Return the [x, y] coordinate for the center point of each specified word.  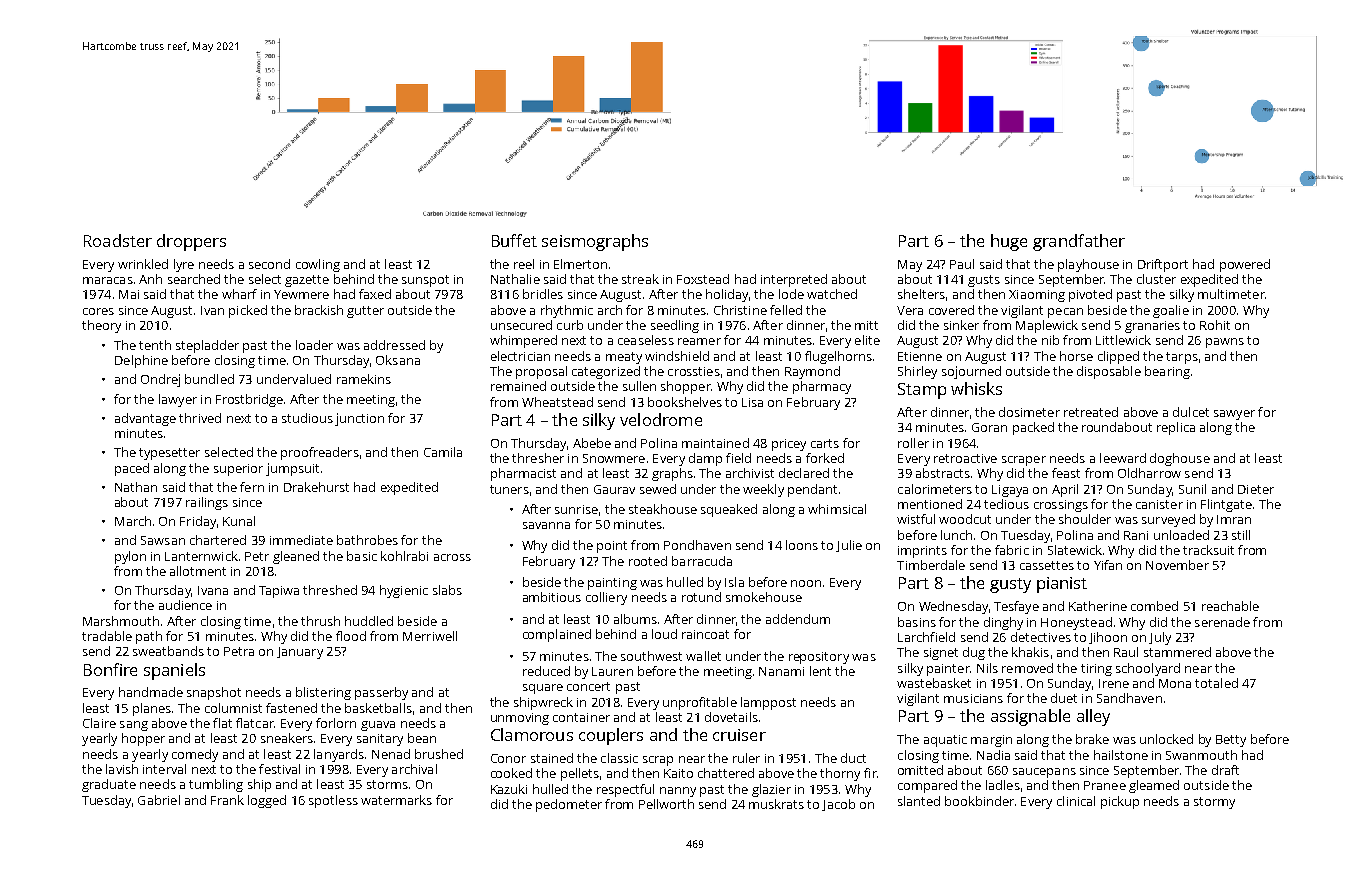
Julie [849, 546]
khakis [1030, 652]
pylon [130, 557]
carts [825, 443]
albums [635, 619]
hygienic [404, 591]
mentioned [930, 504]
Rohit [1215, 325]
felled [786, 310]
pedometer [569, 805]
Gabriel [159, 800]
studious [307, 418]
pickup [1120, 802]
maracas [108, 280]
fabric [1012, 550]
